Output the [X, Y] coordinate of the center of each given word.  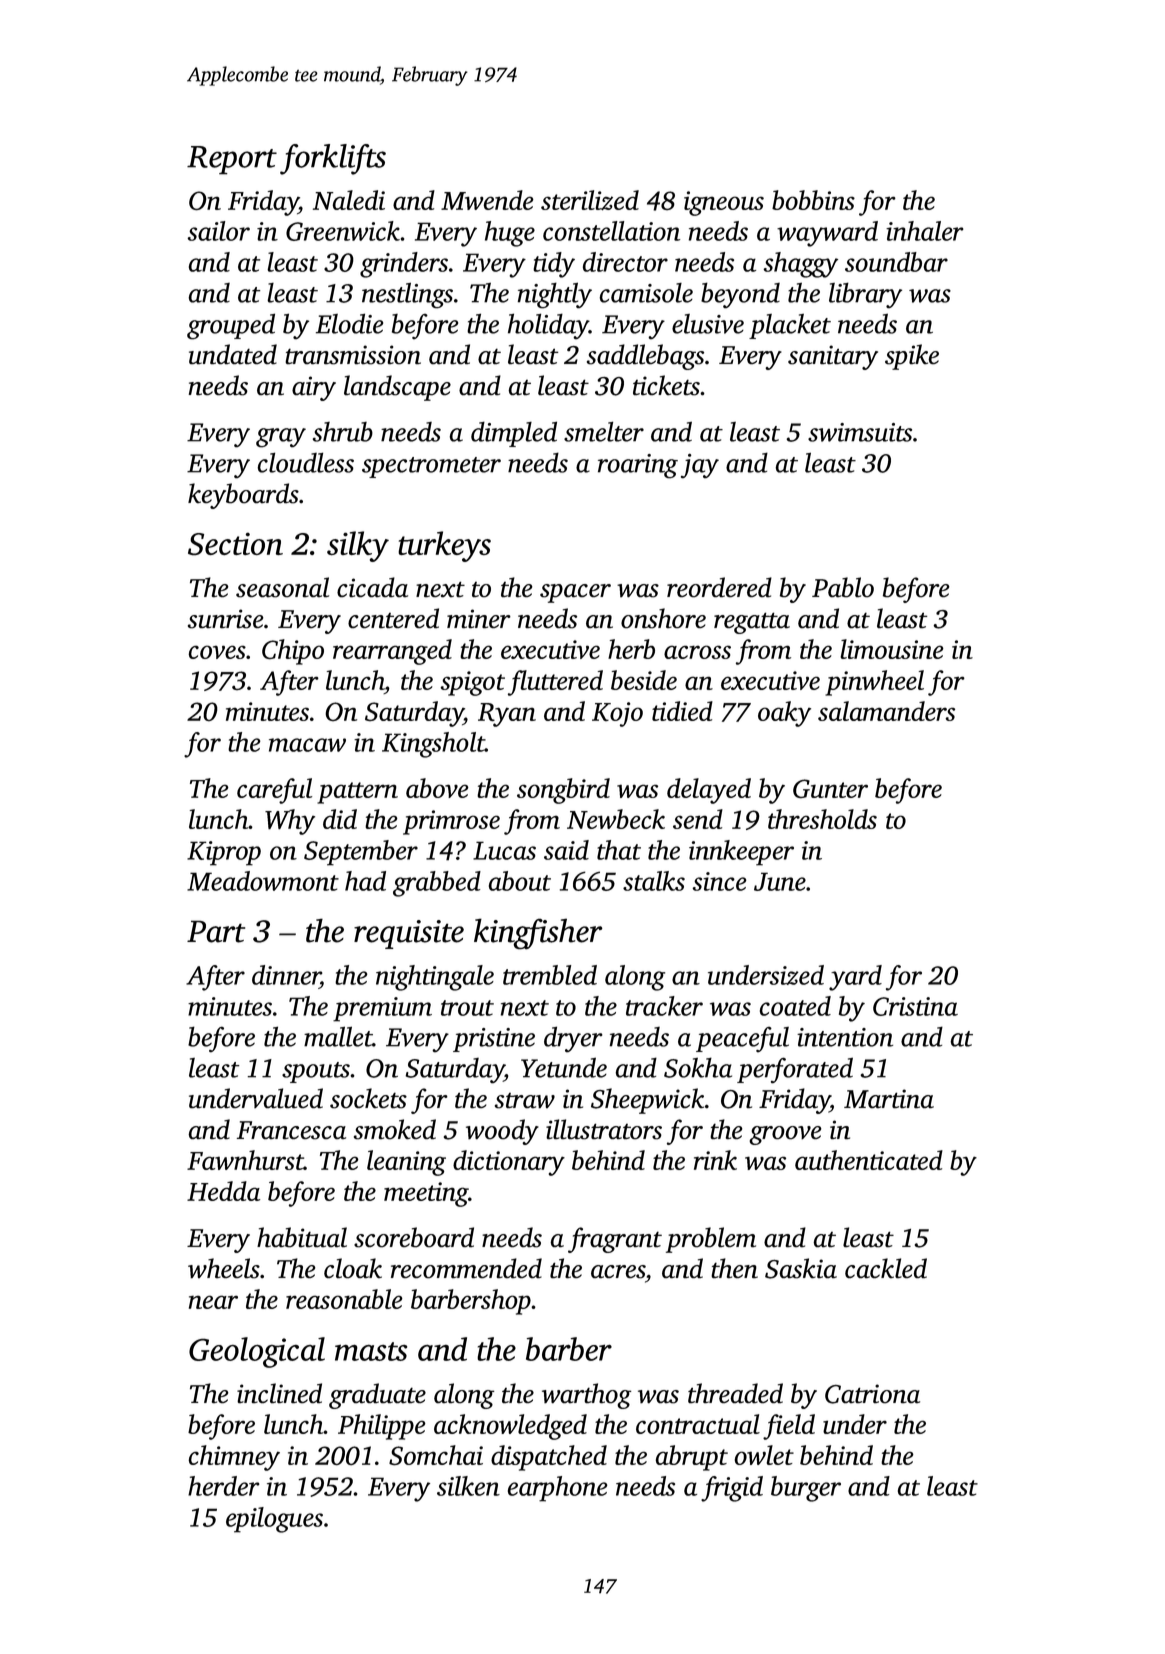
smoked [395, 1129]
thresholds [822, 819]
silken [468, 1486]
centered [393, 618]
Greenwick [343, 231]
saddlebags [645, 357]
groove [785, 1135]
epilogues [274, 1520]
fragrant [615, 1240]
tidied [682, 711]
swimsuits [860, 432]
